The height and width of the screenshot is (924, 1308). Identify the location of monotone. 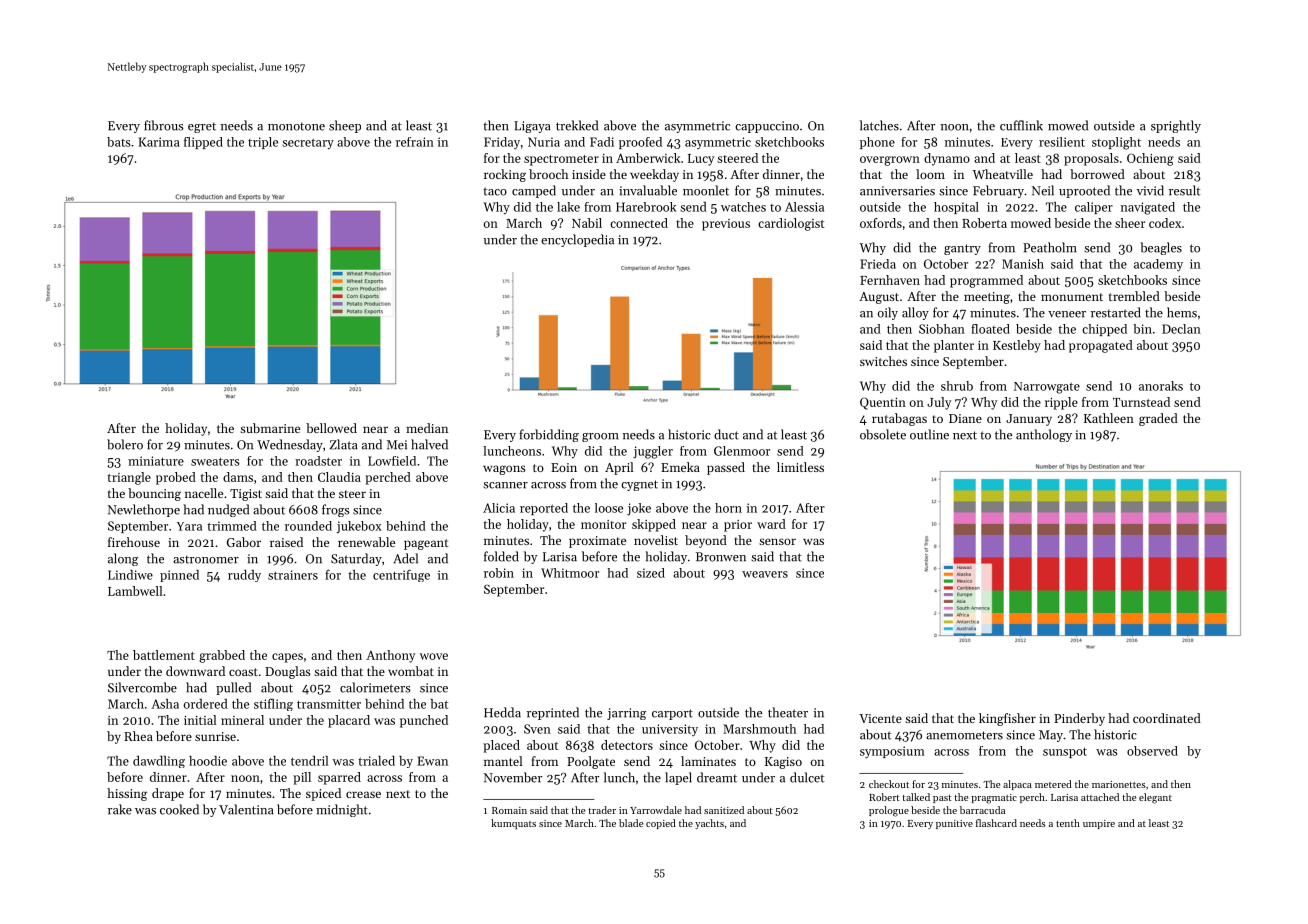
(296, 127).
